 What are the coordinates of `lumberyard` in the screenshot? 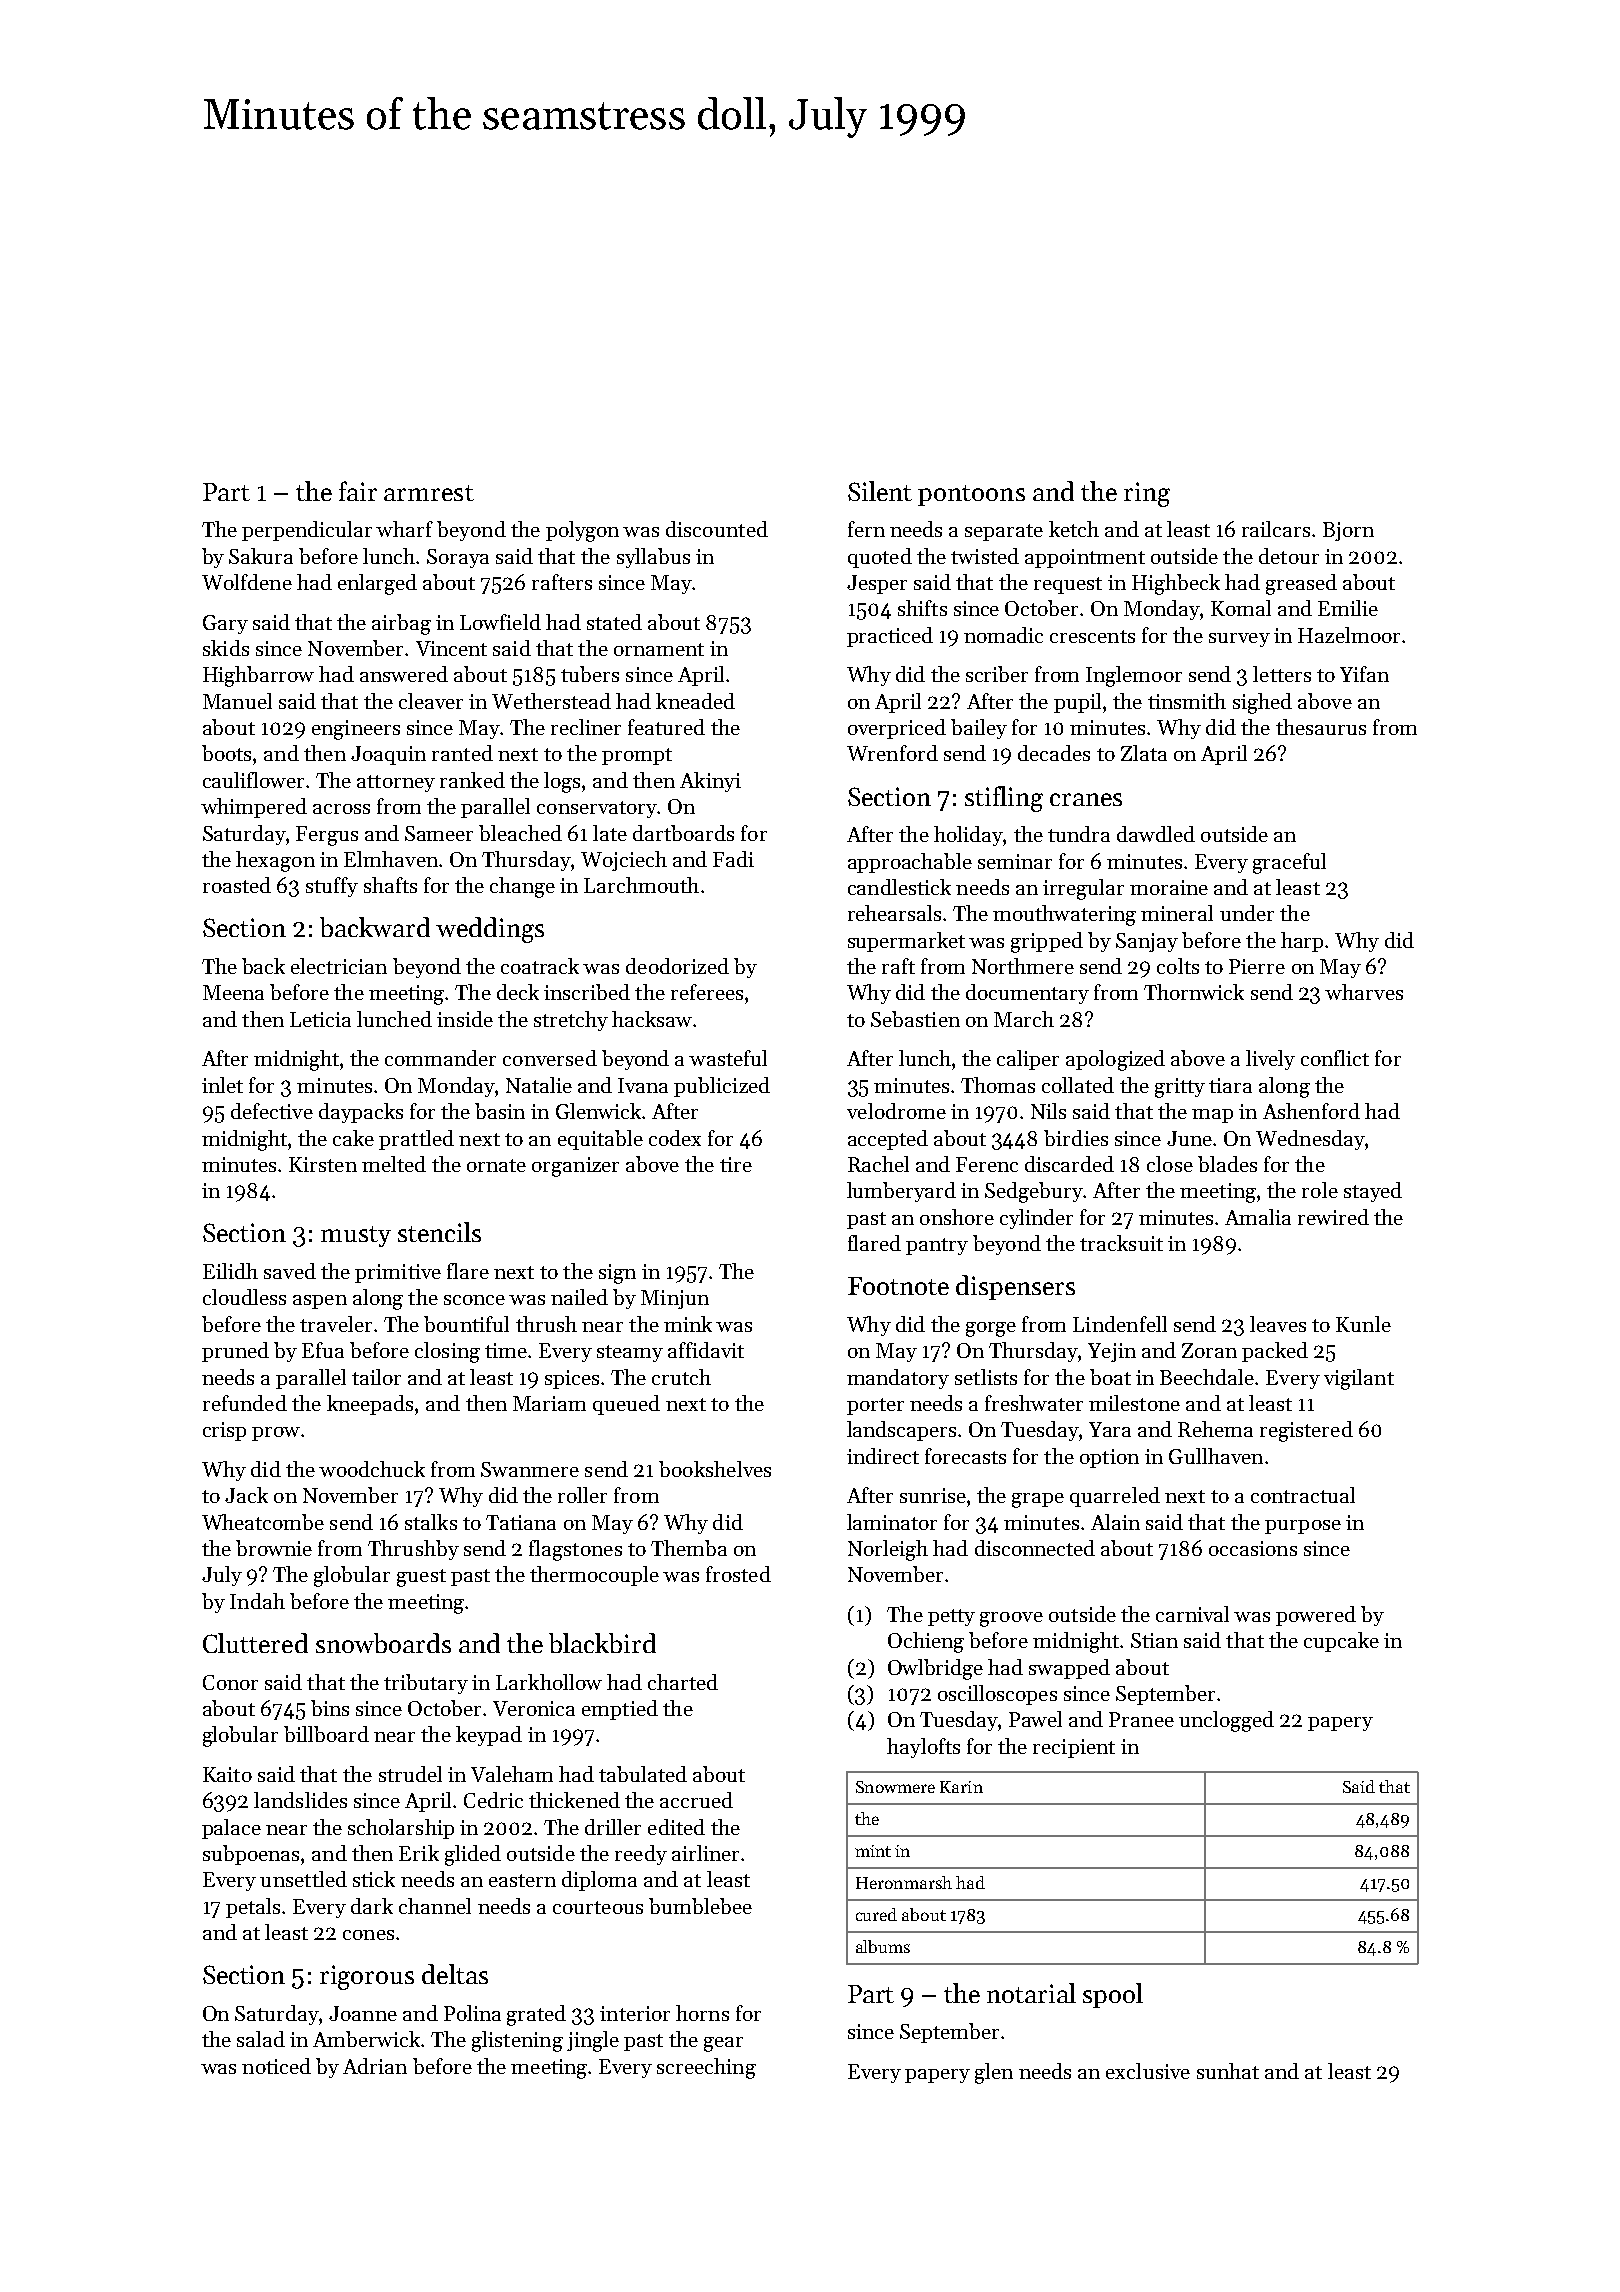 It's located at (901, 1192).
